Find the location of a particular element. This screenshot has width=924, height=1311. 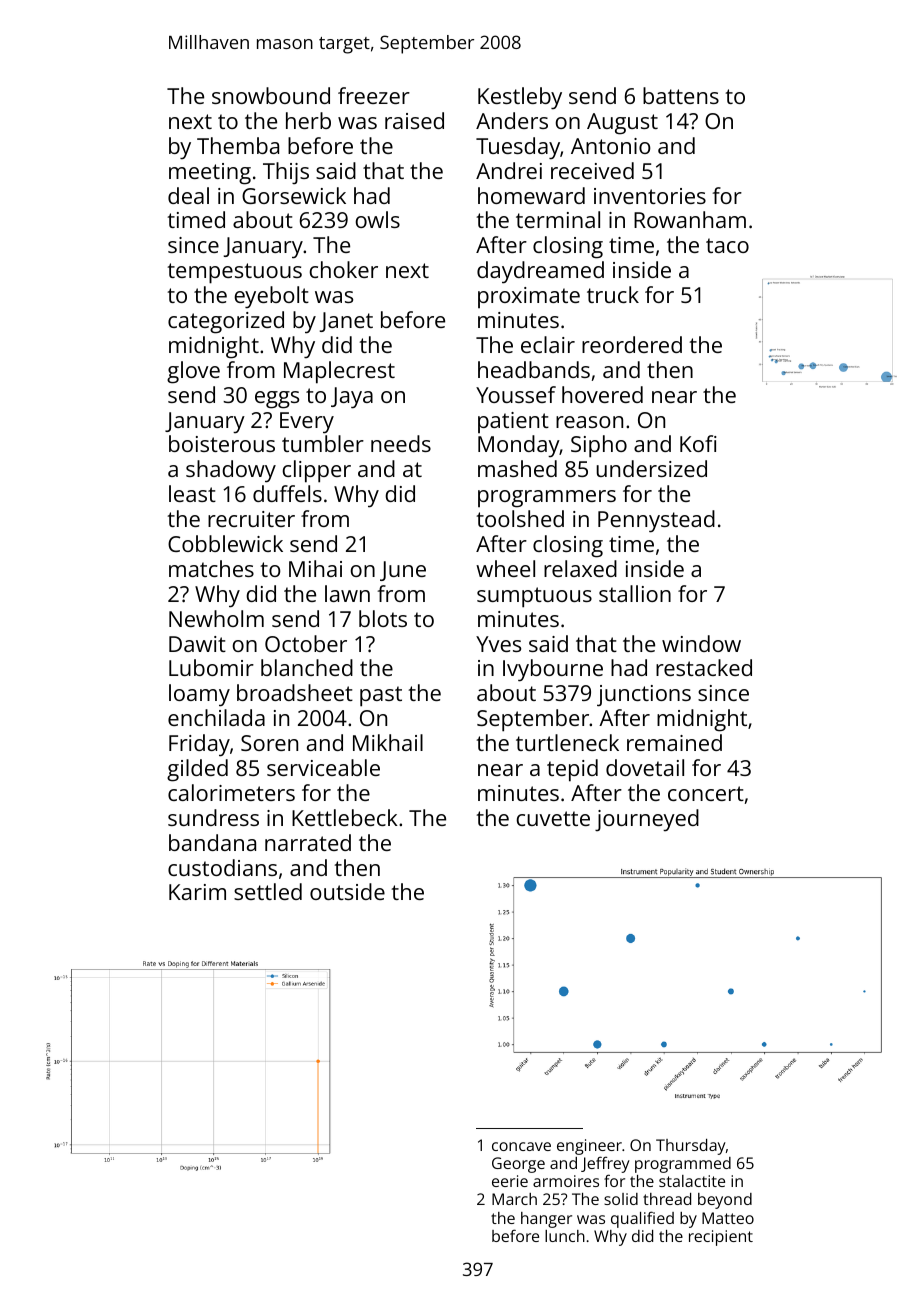

tepid is located at coordinates (572, 770).
